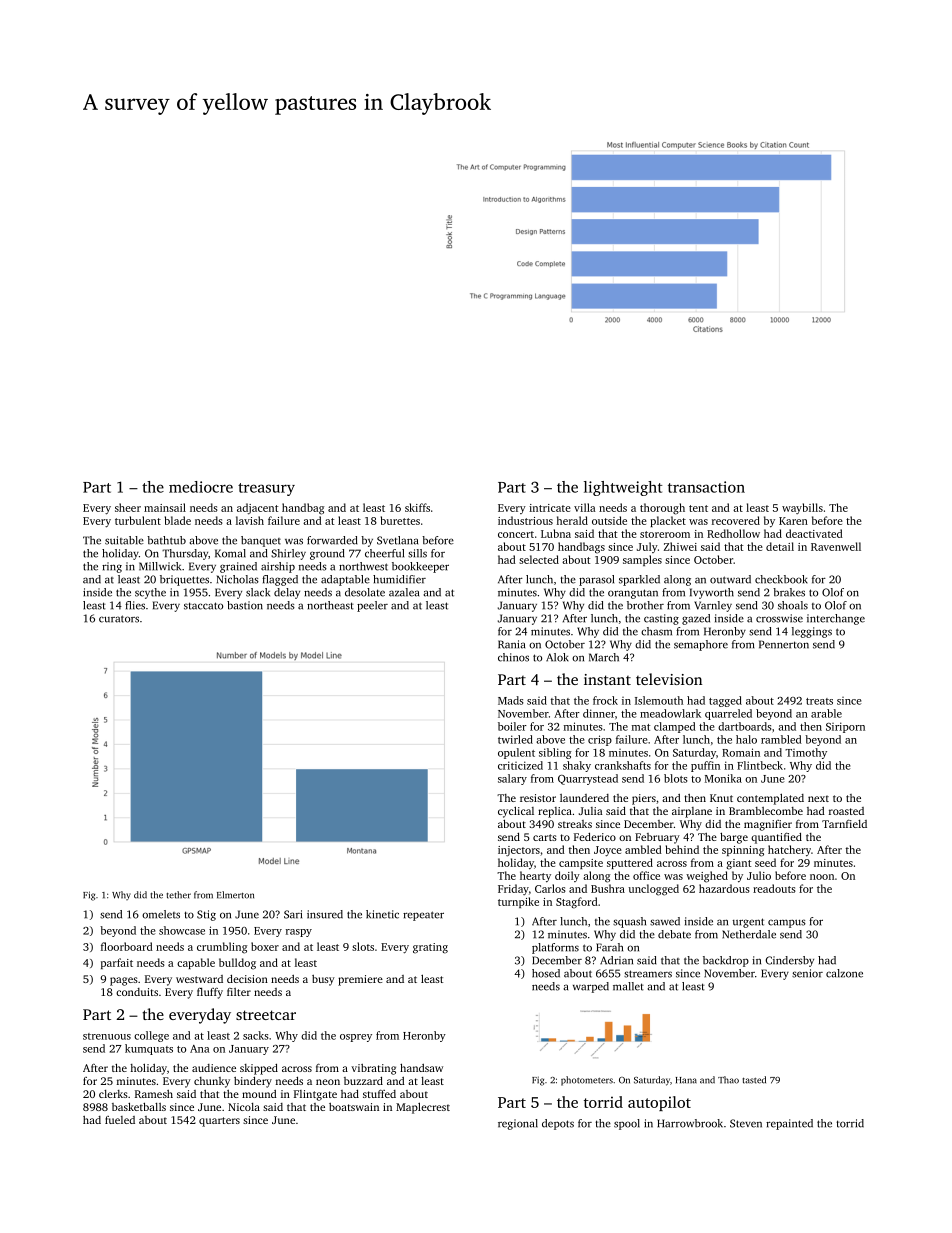 Image resolution: width=952 pixels, height=1233 pixels. What do you see at coordinates (137, 992) in the page?
I see `conduits` at bounding box center [137, 992].
